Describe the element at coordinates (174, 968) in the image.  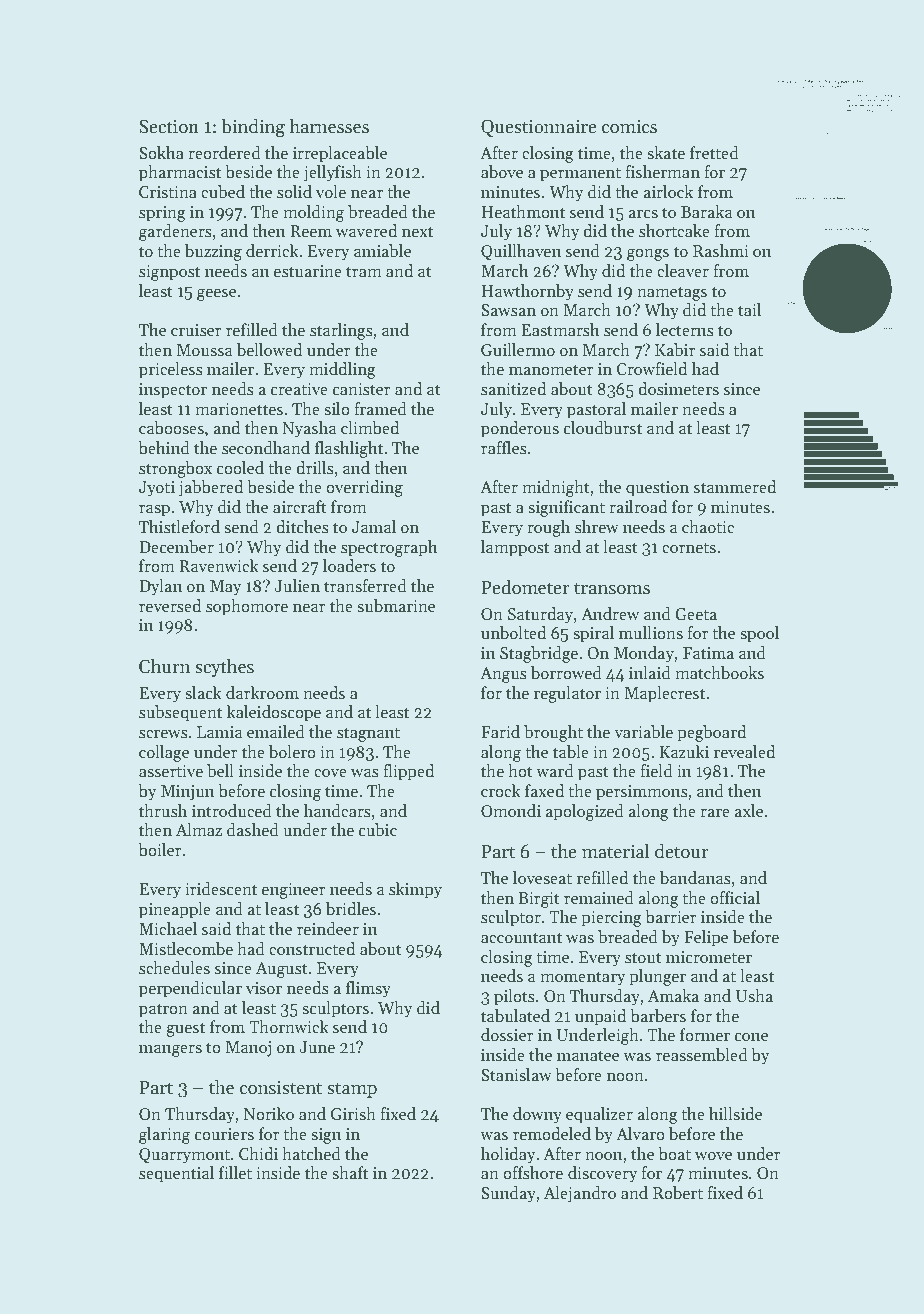
I see `schedules` at that location.
